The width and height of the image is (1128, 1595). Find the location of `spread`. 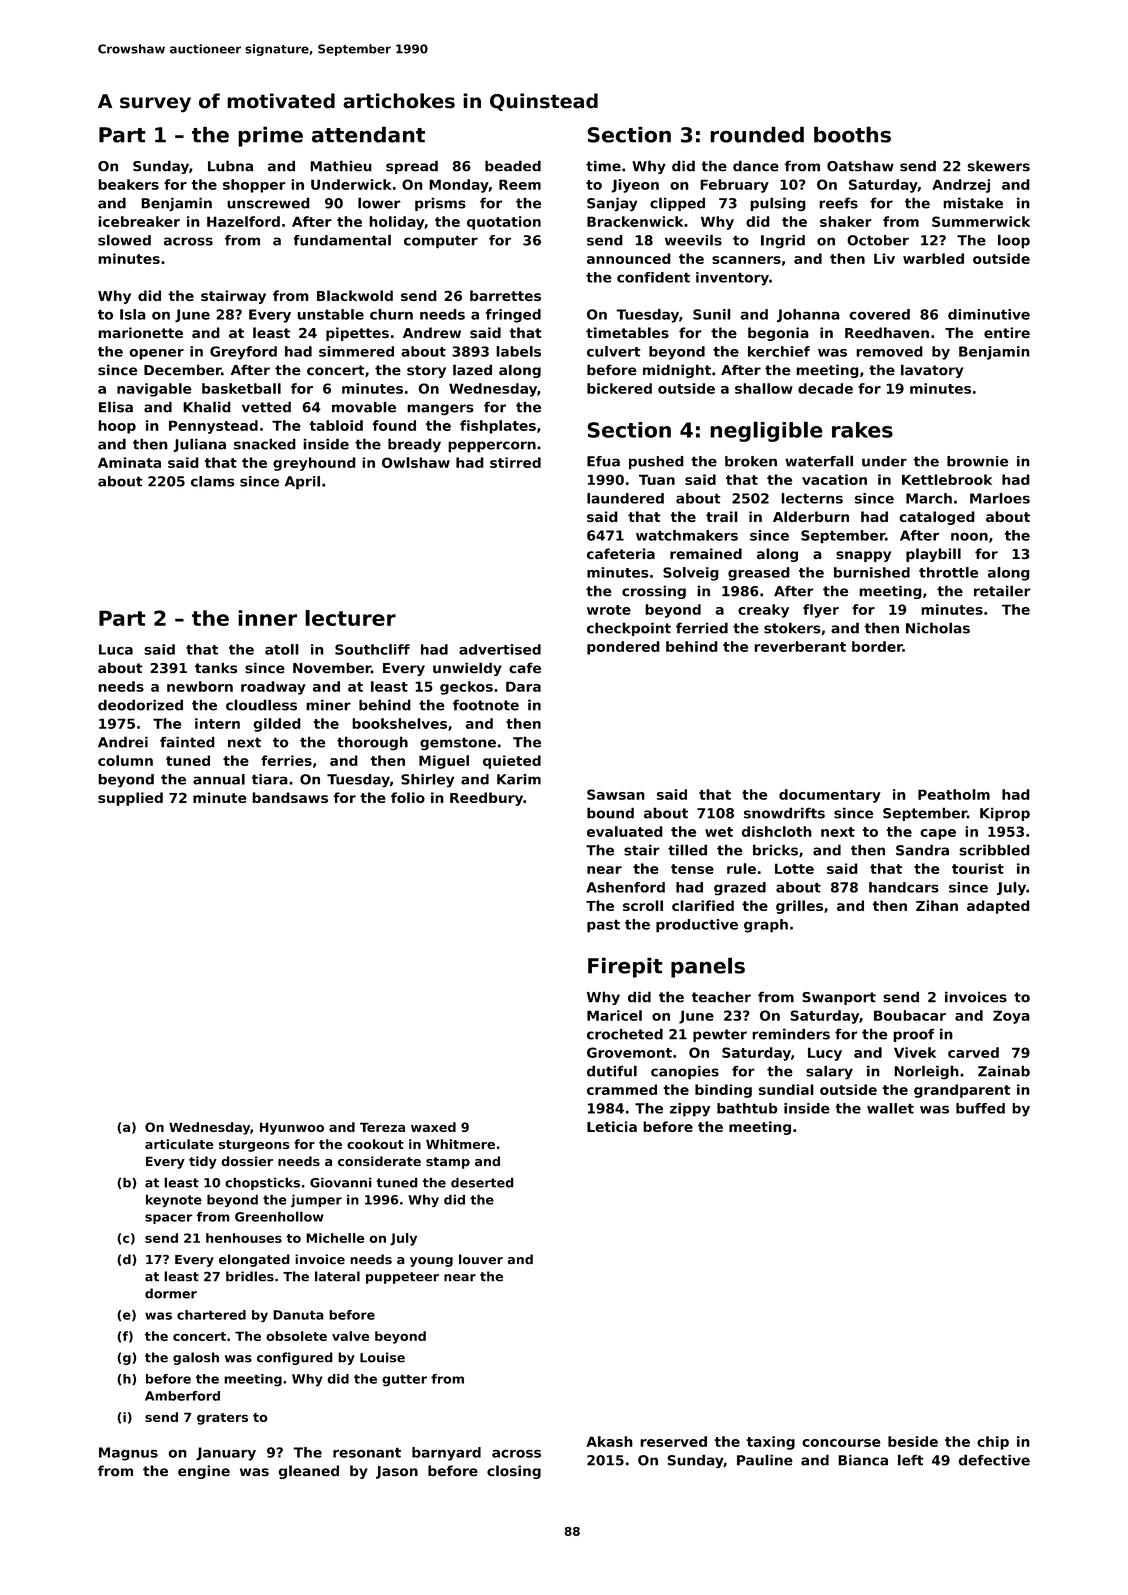

spread is located at coordinates (412, 167).
